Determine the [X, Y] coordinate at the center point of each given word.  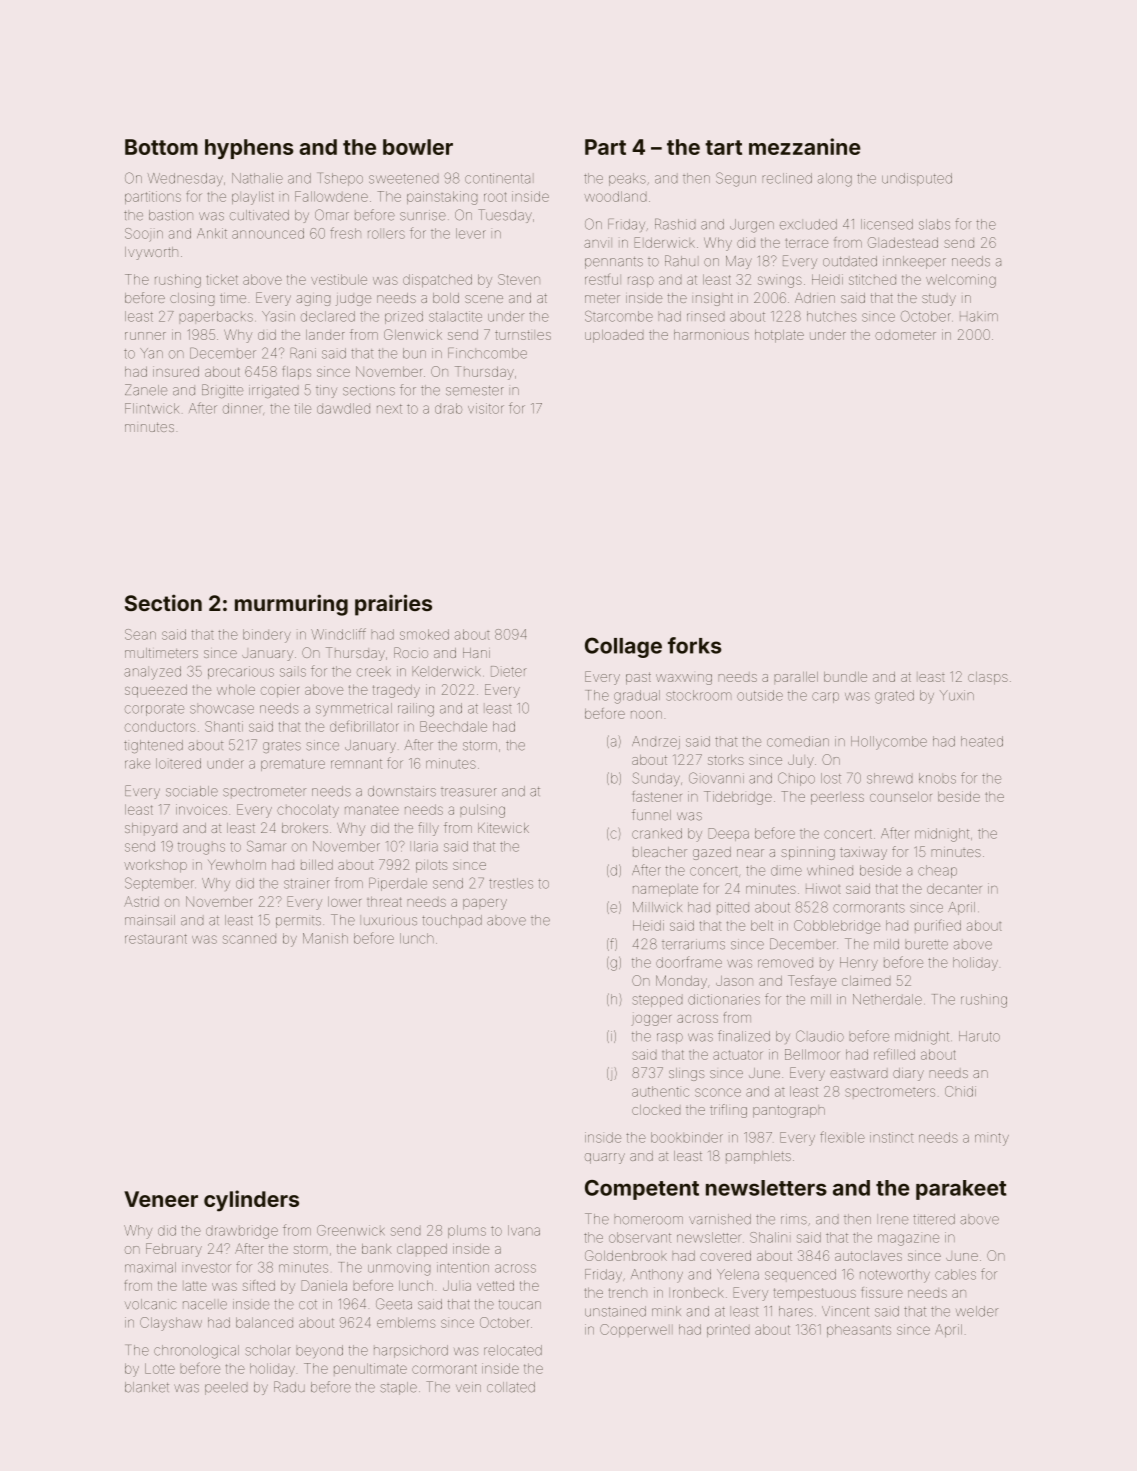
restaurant [156, 939]
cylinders [251, 1201]
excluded [808, 224]
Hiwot [823, 888]
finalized [744, 1036]
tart [723, 147]
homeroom [649, 1220]
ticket [222, 279]
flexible [842, 1137]
